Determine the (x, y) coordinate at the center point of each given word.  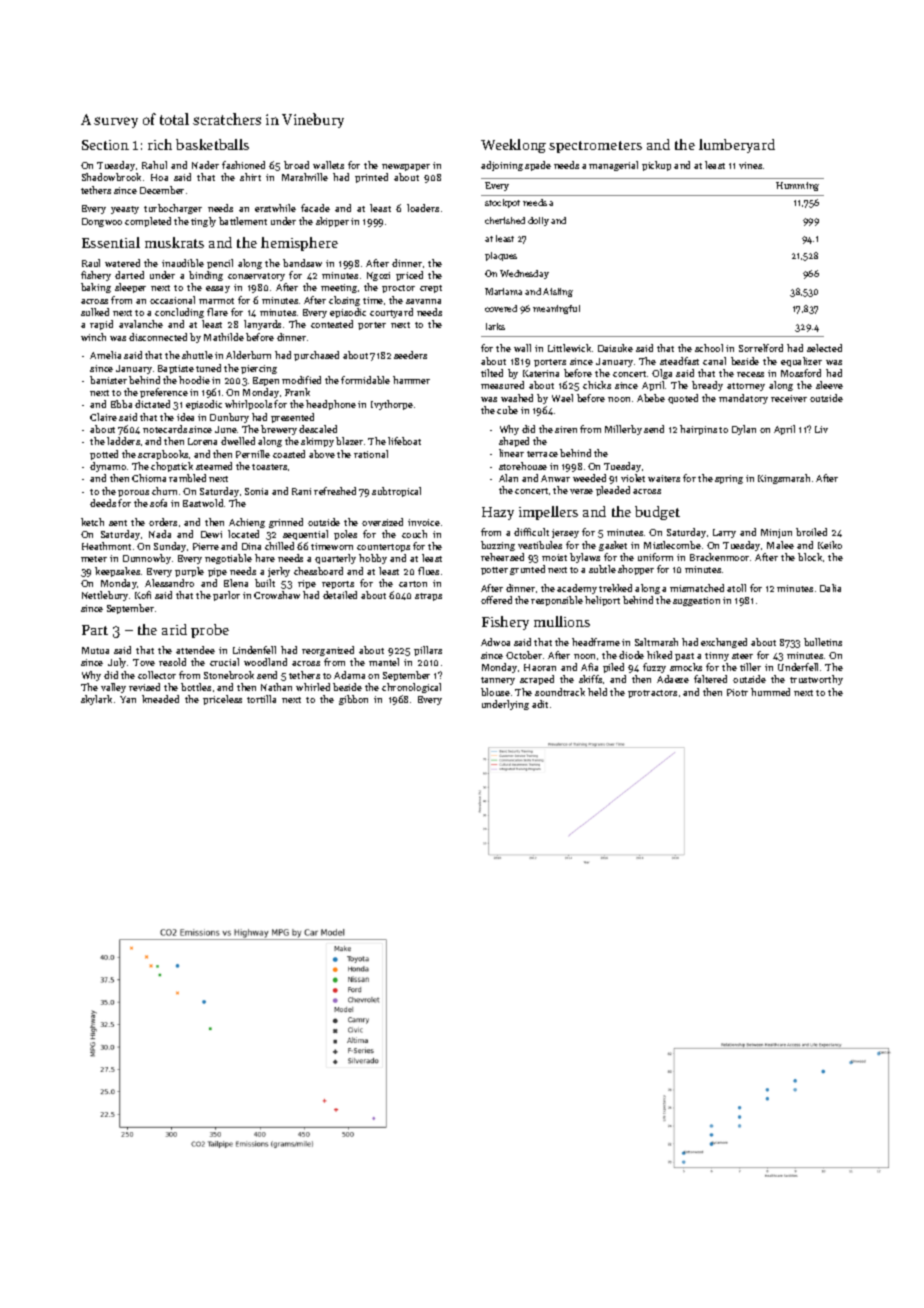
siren (566, 429)
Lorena (202, 441)
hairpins (698, 430)
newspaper (406, 167)
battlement (243, 221)
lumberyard (737, 146)
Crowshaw (277, 595)
